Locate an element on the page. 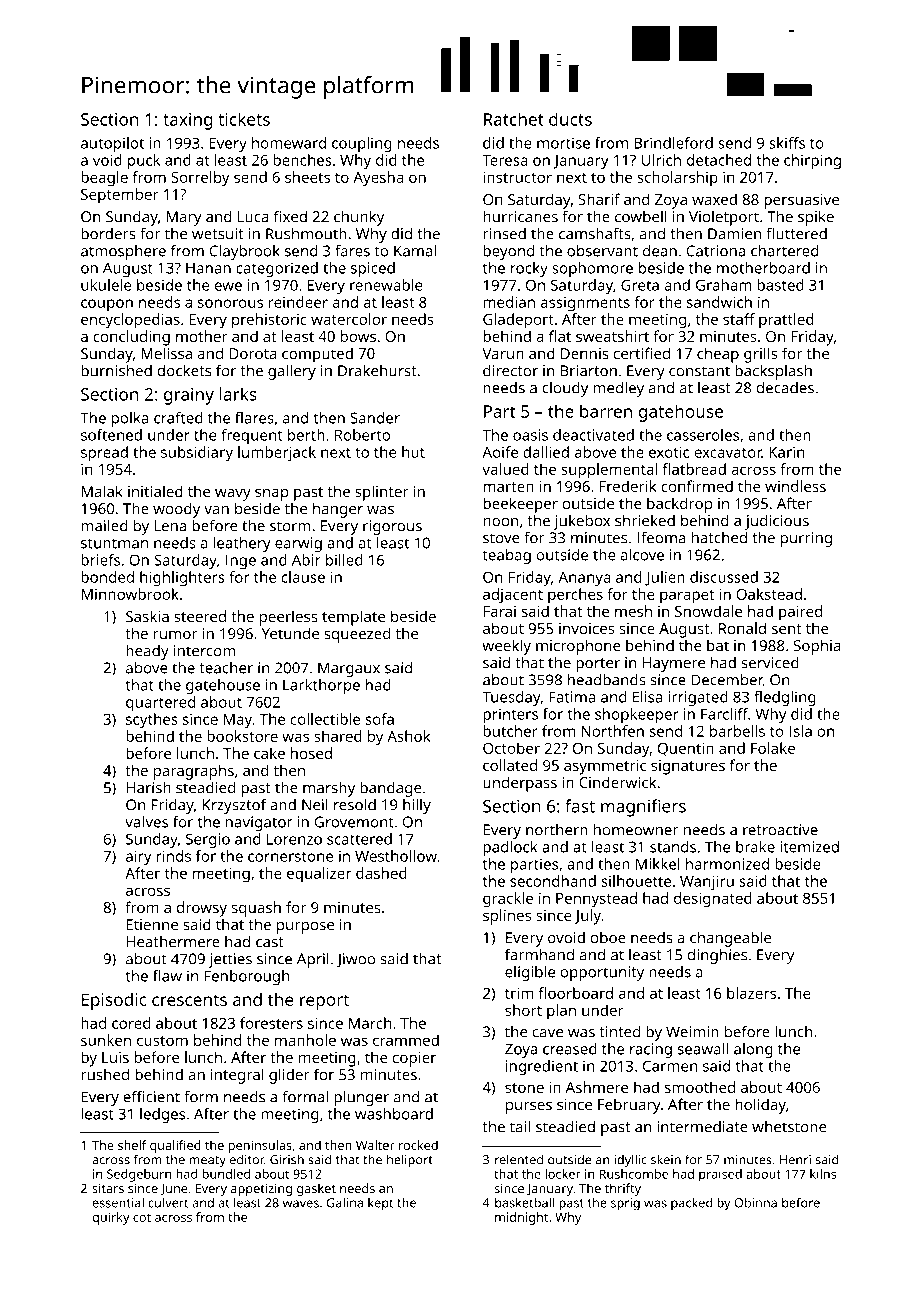 Image resolution: width=924 pixels, height=1308 pixels. dinghies is located at coordinates (717, 956).
